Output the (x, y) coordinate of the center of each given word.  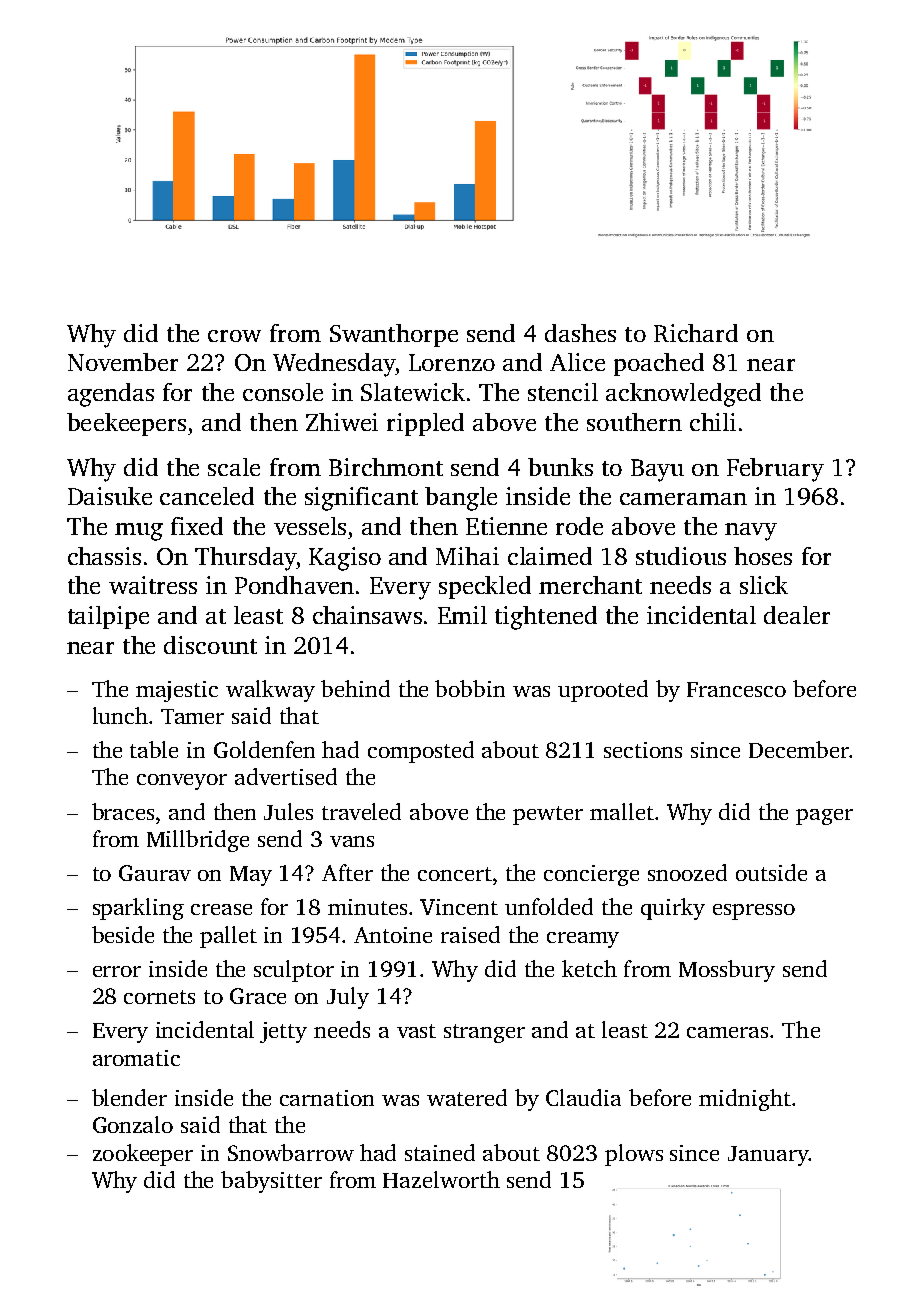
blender (129, 1097)
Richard (696, 333)
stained (440, 1152)
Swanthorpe (394, 335)
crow (234, 336)
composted (421, 752)
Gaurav (155, 873)
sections (643, 750)
